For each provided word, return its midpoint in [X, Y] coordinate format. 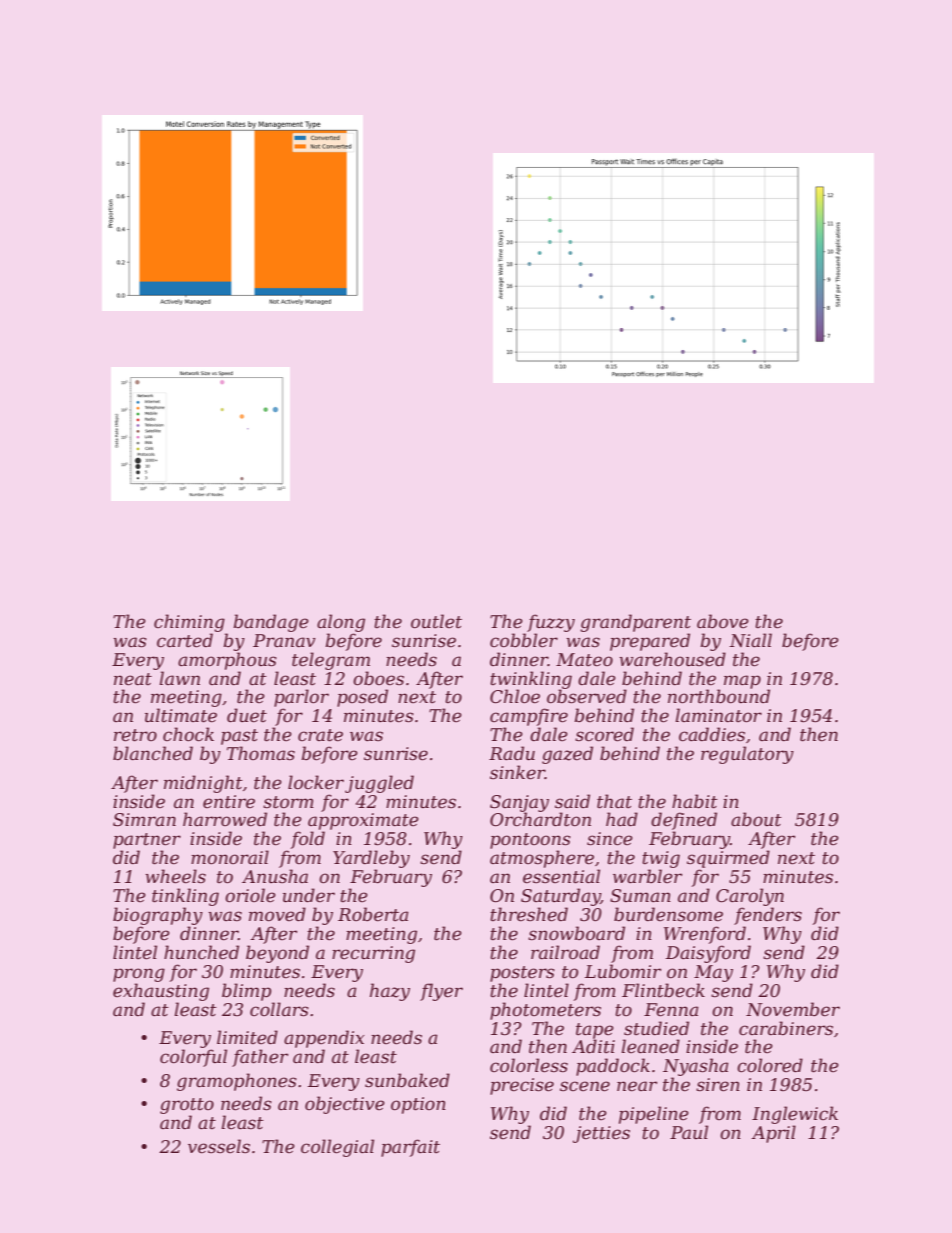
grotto [187, 1106]
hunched [201, 952]
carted [185, 640]
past [239, 737]
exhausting [161, 992]
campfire [529, 717]
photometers [545, 1011]
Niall [750, 640]
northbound [719, 696]
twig [661, 859]
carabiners [786, 1028]
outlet [436, 621]
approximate [363, 821]
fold [307, 840]
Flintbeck [663, 990]
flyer [441, 992]
